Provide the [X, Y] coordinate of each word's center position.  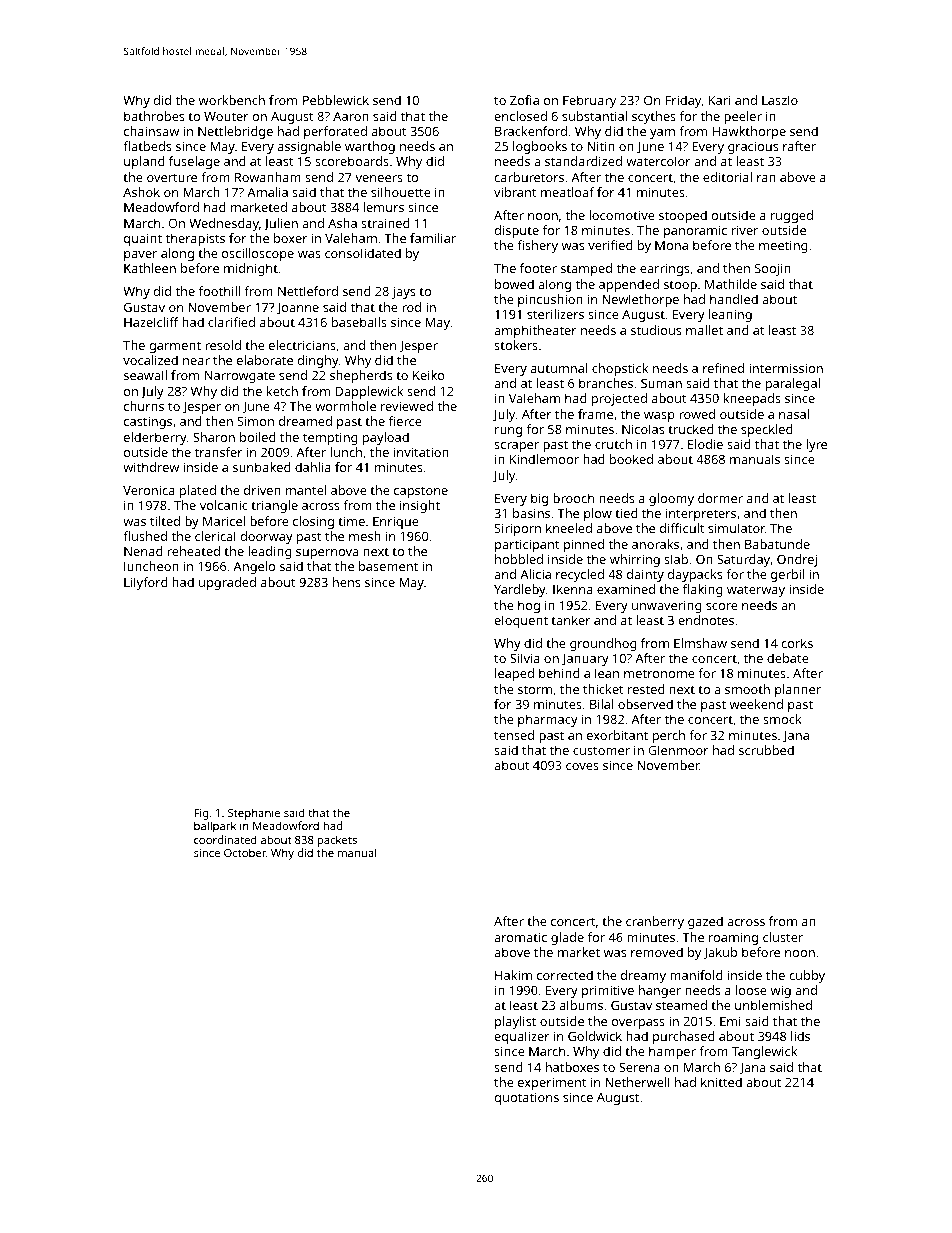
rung [508, 432]
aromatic [520, 937]
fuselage [194, 162]
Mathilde [731, 284]
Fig [201, 814]
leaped [514, 674]
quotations [526, 1099]
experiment [552, 1083]
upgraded [227, 583]
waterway [756, 591]
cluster [783, 937]
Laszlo [780, 100]
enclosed [520, 116]
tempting [330, 439]
